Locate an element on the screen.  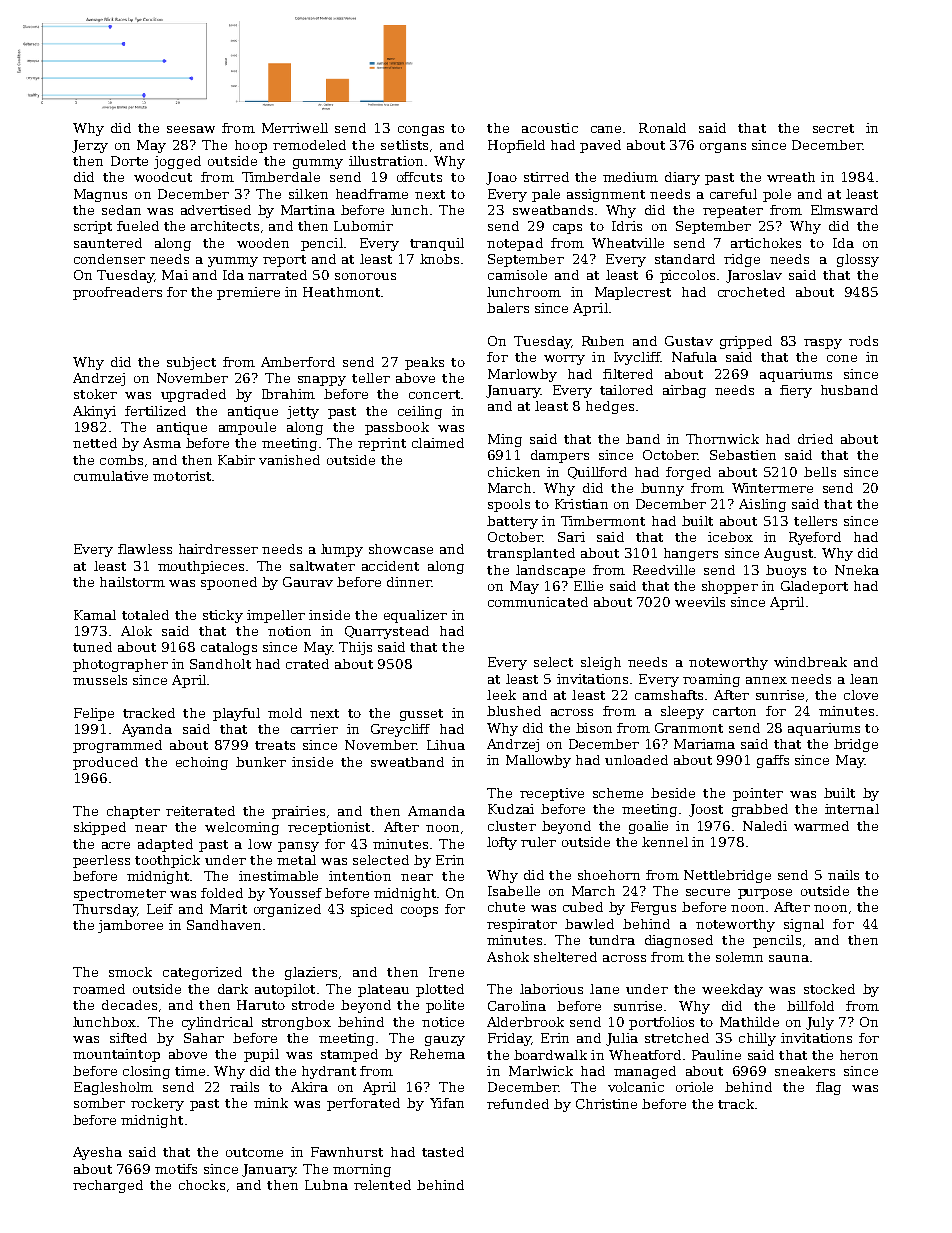
Maplecrest is located at coordinates (633, 293).
